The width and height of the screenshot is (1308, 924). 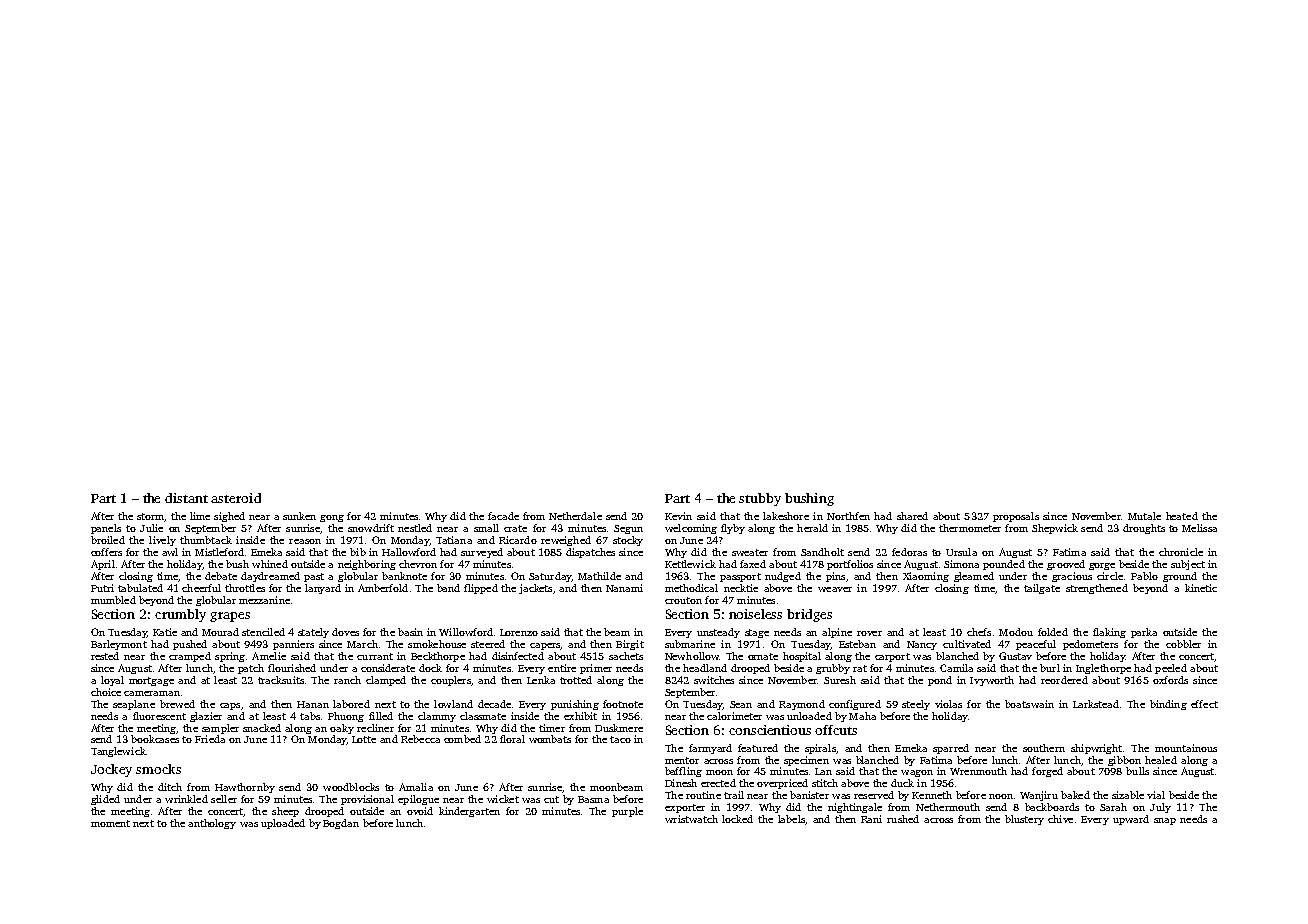 What do you see at coordinates (1182, 516) in the screenshot?
I see `heated` at bounding box center [1182, 516].
